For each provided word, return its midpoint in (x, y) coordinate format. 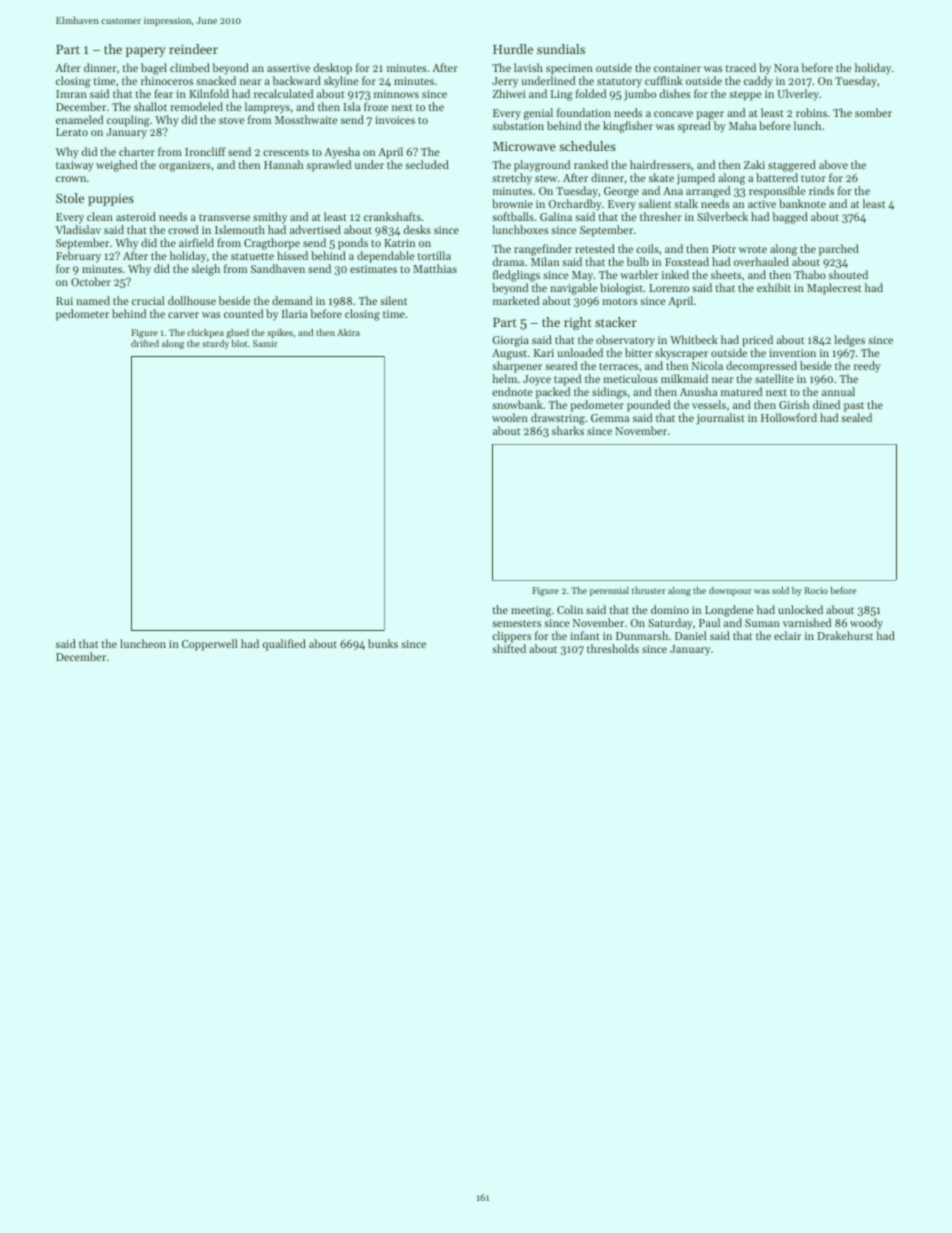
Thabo (810, 274)
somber (873, 112)
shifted (509, 648)
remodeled (196, 106)
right (578, 323)
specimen (569, 69)
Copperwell (210, 645)
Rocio (816, 590)
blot (240, 343)
